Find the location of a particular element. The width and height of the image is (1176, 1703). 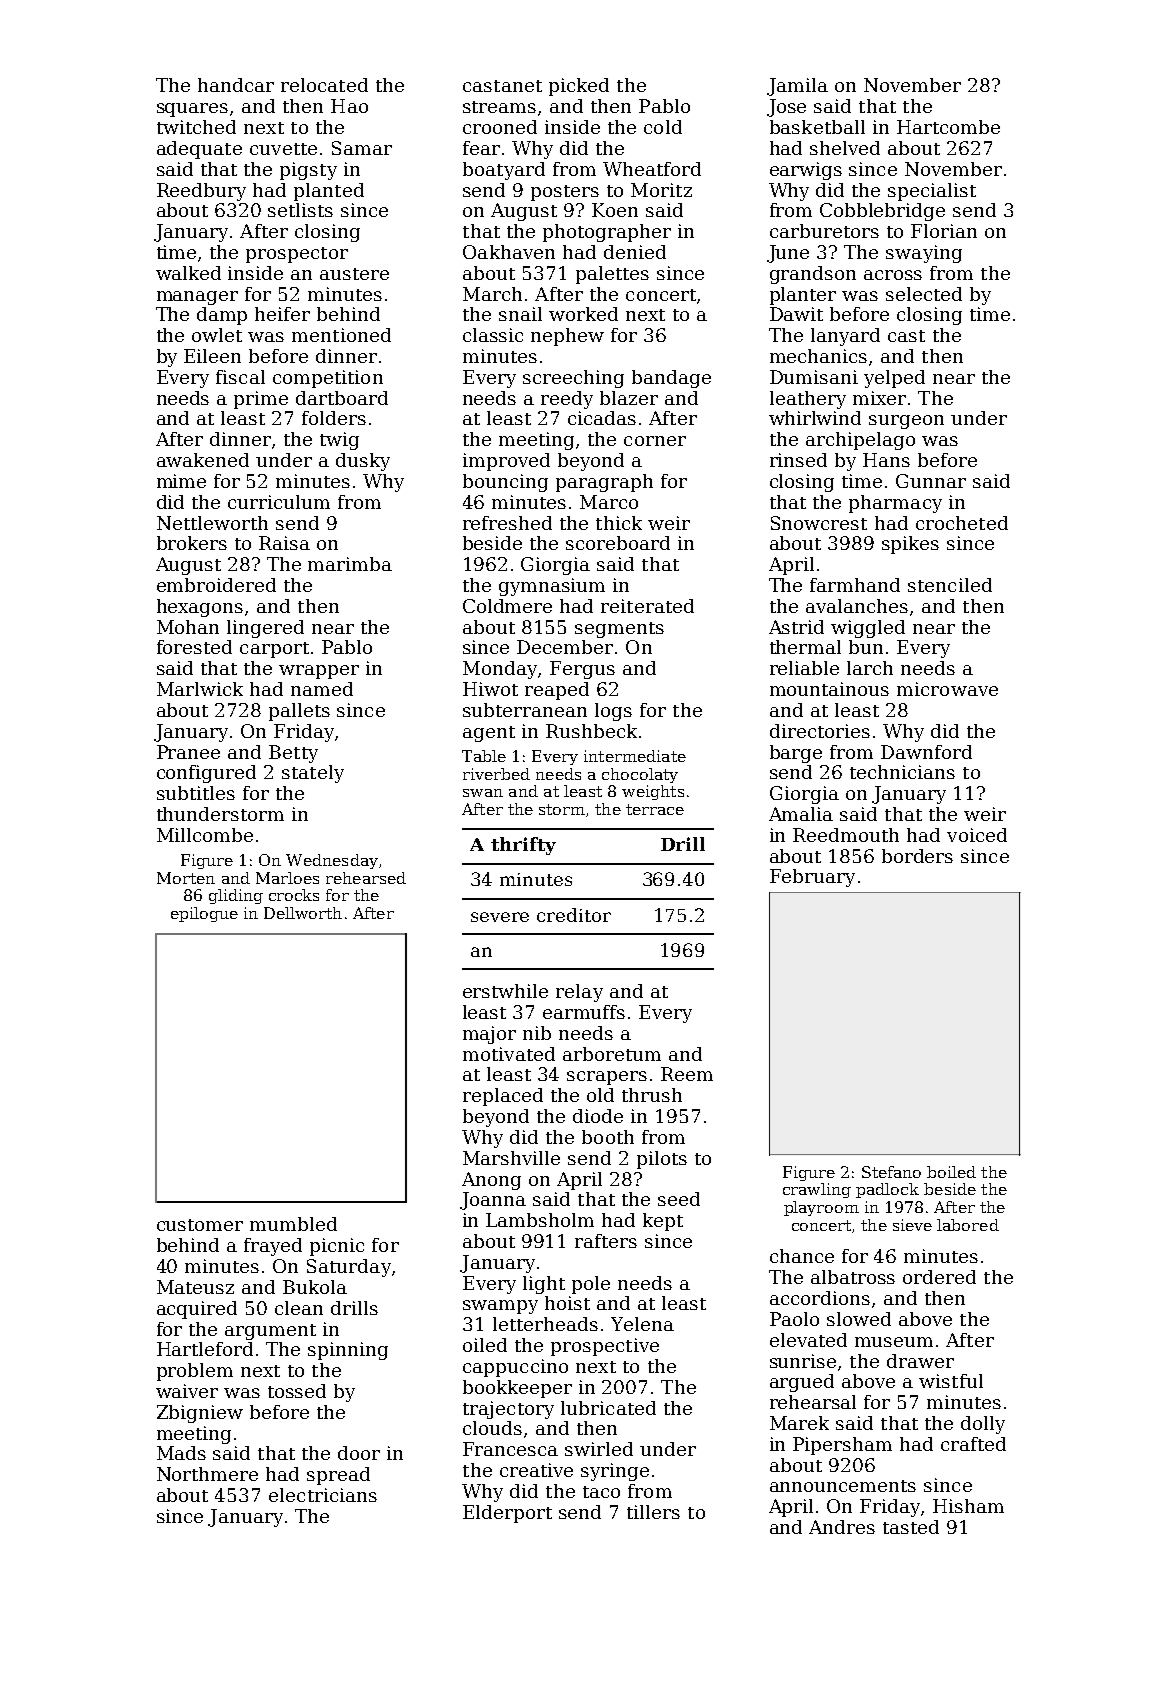

Hartcombe is located at coordinates (948, 127).
